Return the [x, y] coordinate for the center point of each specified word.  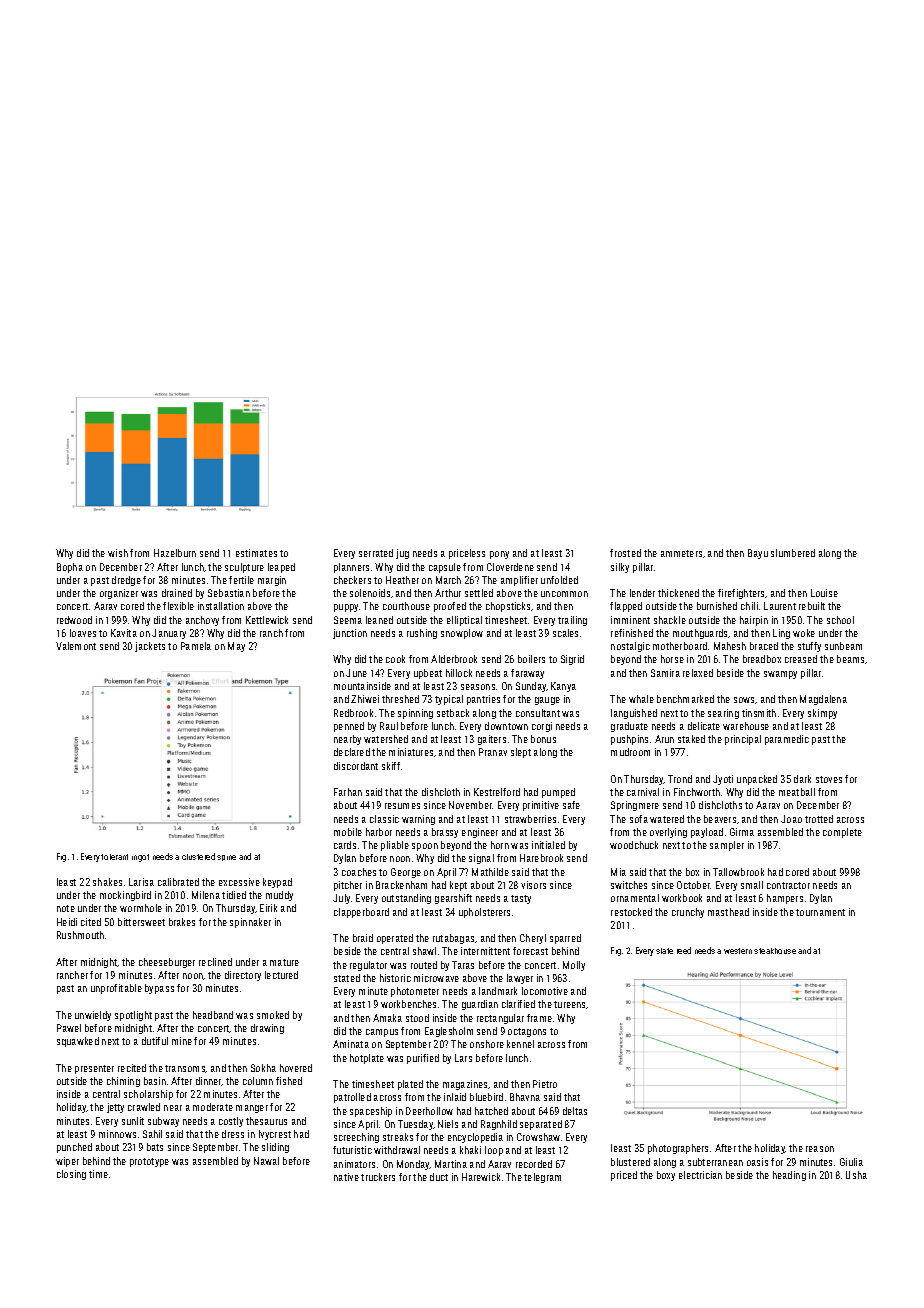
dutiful [155, 1041]
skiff [391, 766]
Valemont [76, 646]
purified [423, 1059]
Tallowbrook [738, 872]
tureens [569, 1004]
